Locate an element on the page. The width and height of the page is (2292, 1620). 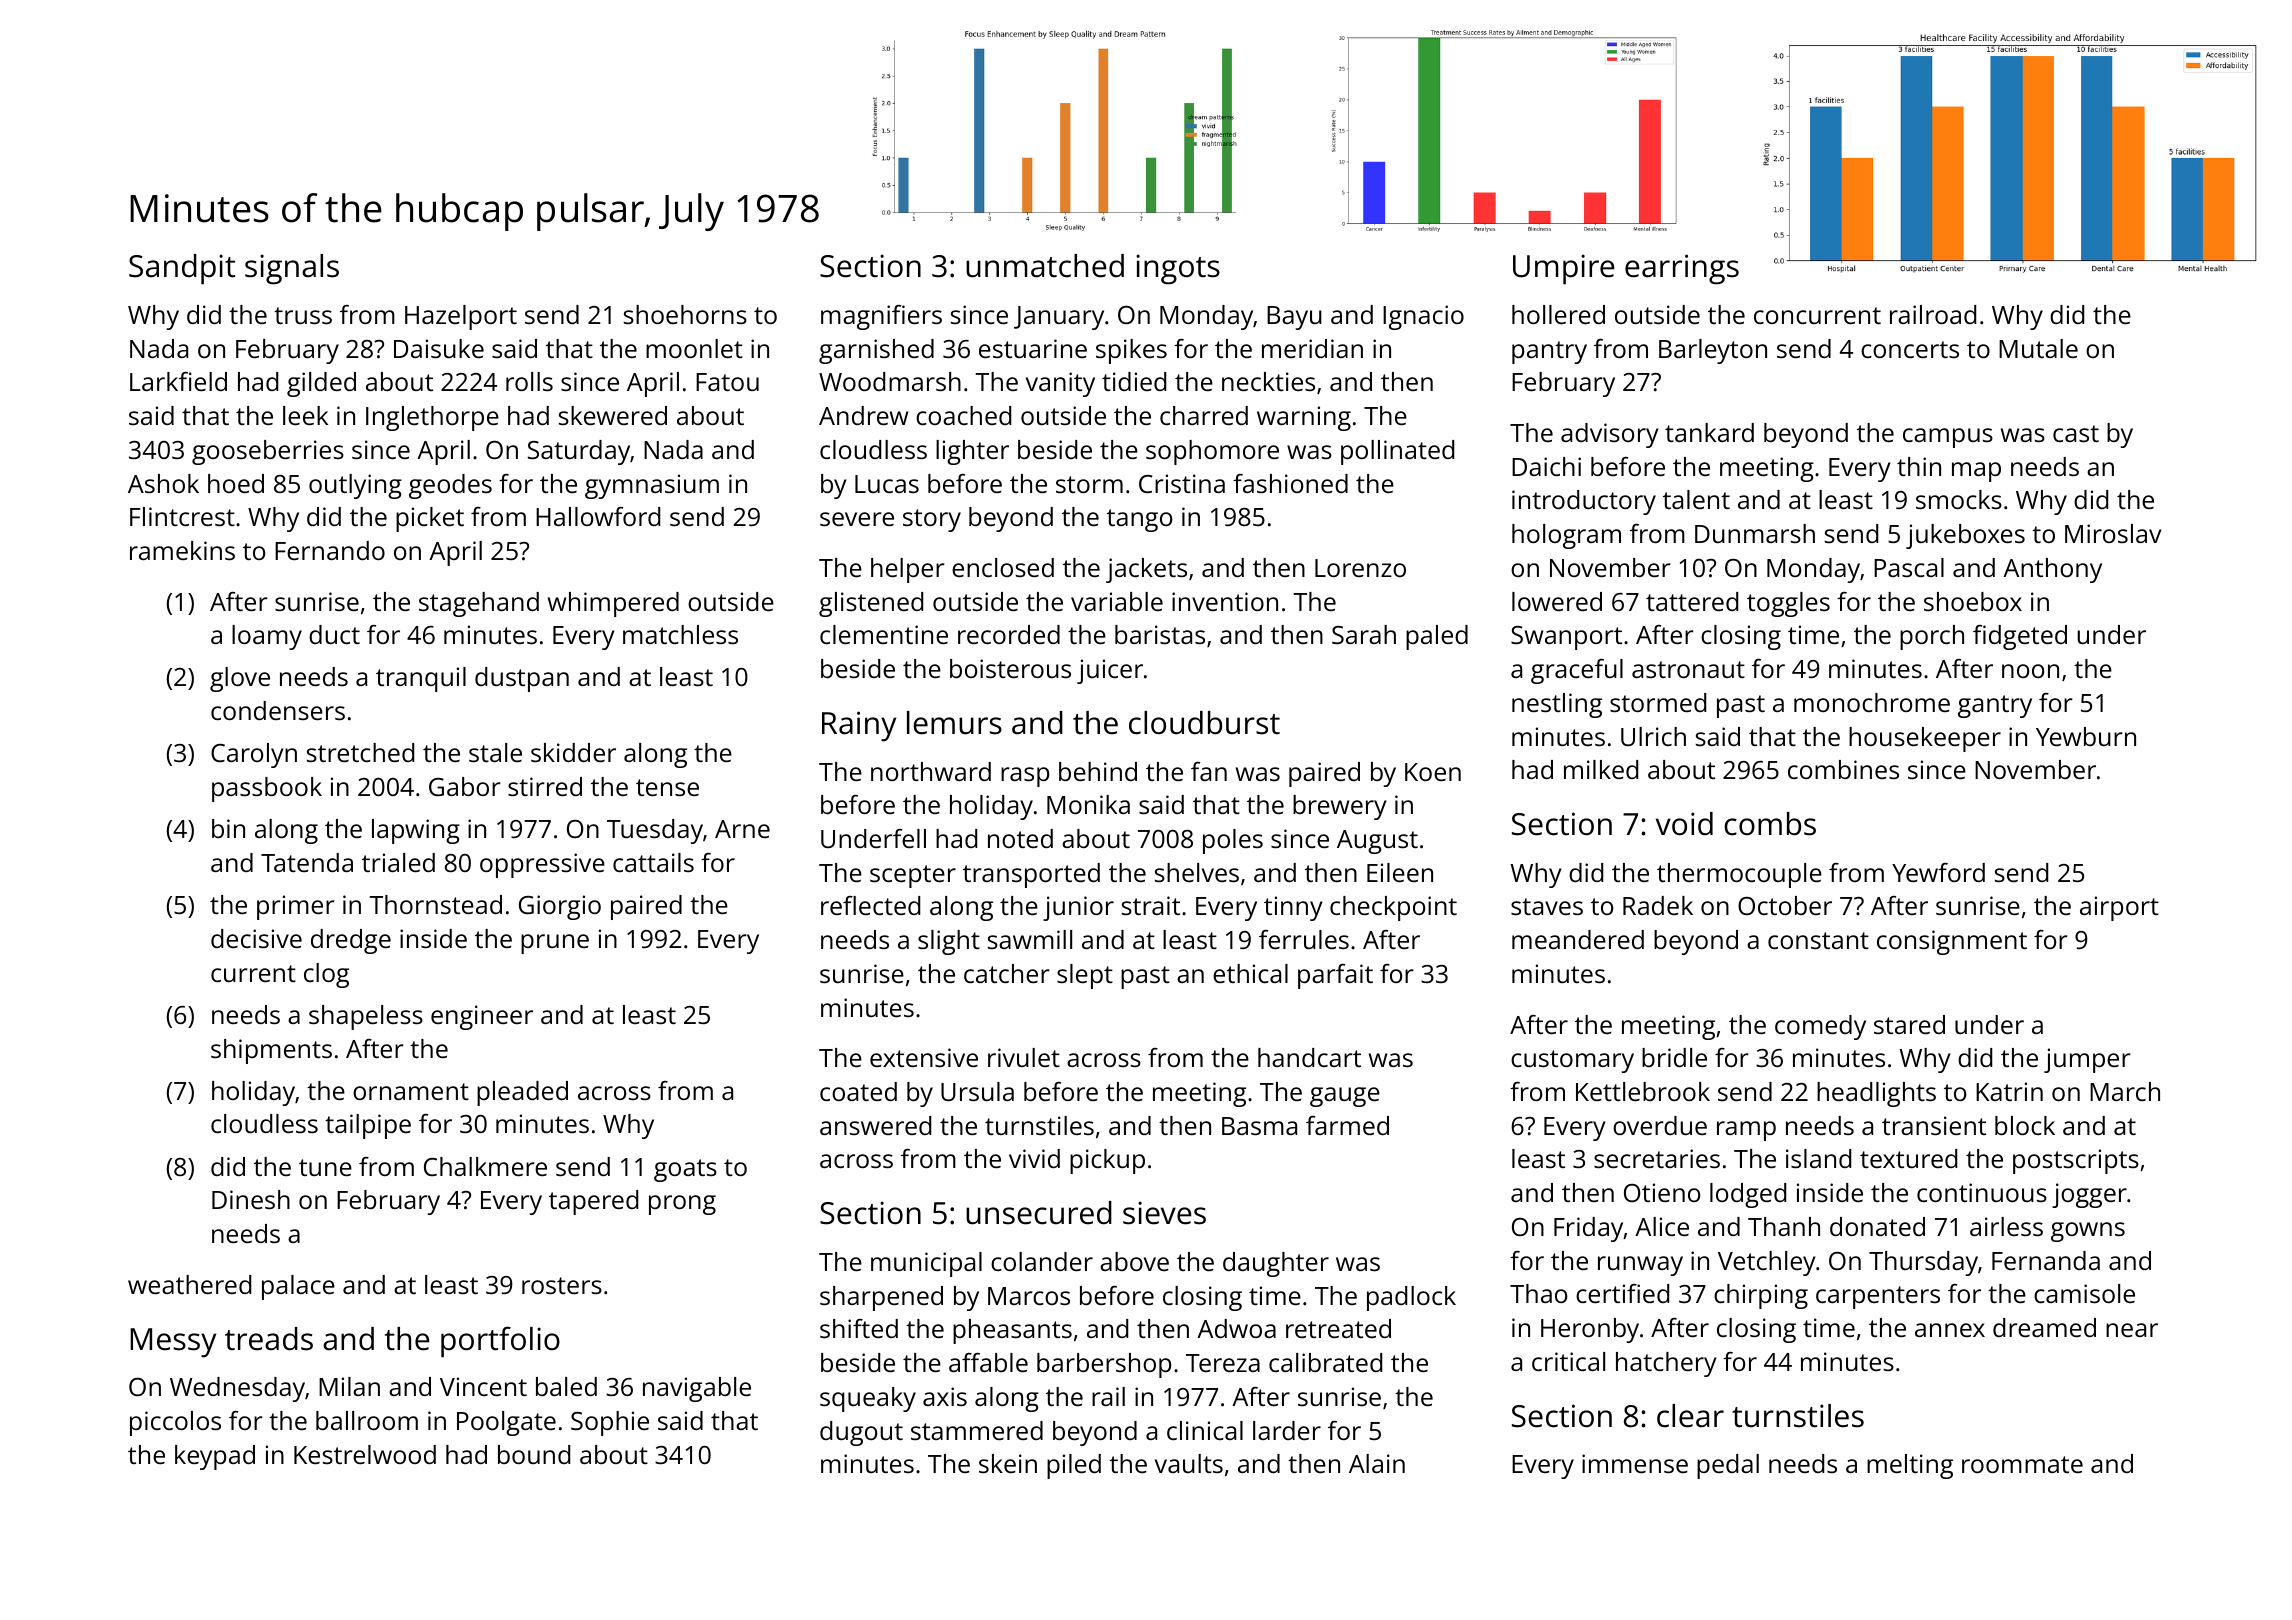
glove is located at coordinates (240, 679).
